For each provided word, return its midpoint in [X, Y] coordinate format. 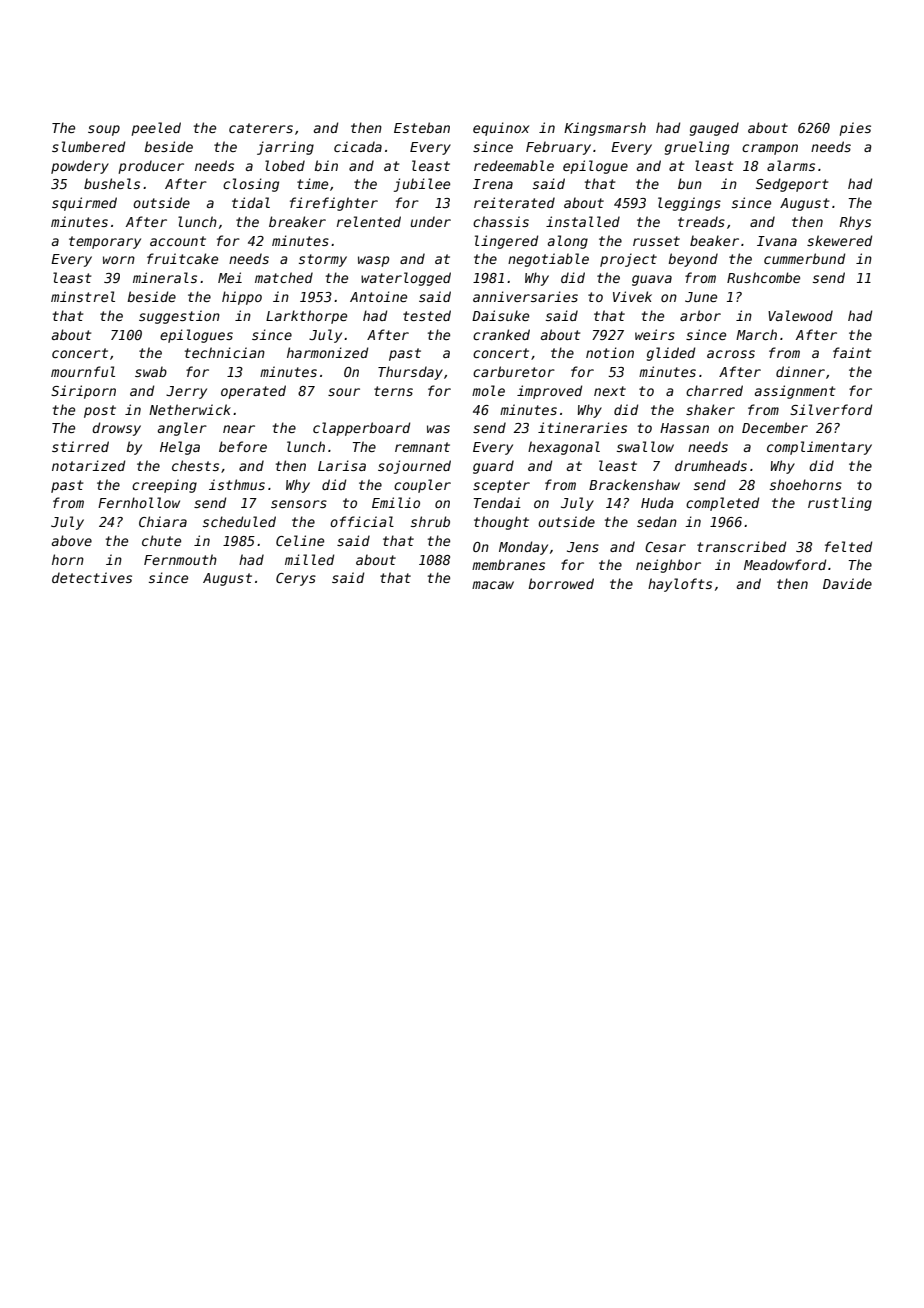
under [431, 221]
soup [104, 130]
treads [701, 221]
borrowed [561, 583]
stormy [323, 260]
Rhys [855, 223]
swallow [645, 446]
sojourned [414, 467]
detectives [92, 577]
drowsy [116, 429]
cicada [358, 146]
